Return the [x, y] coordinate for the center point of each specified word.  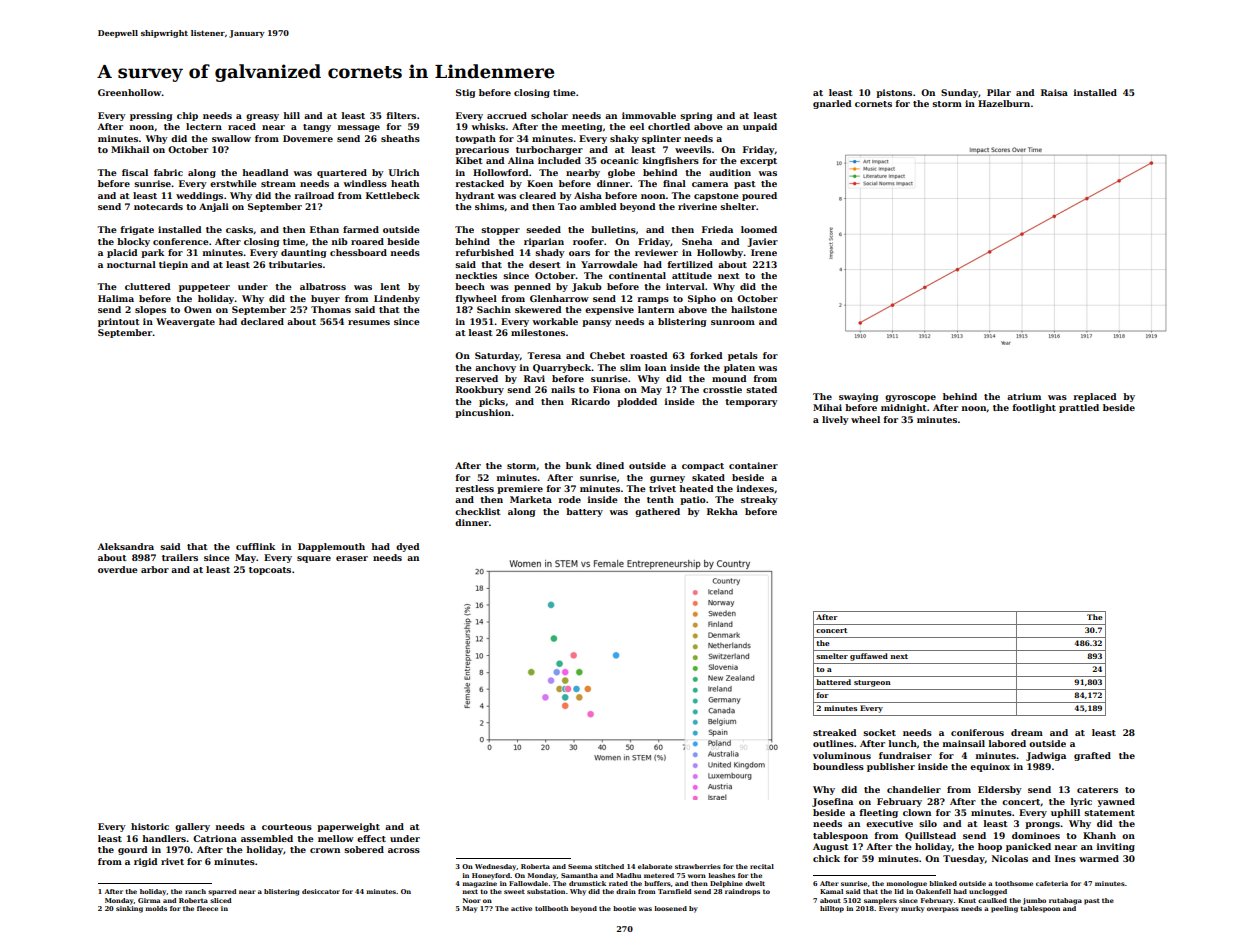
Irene [764, 252]
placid [122, 253]
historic [150, 826]
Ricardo [590, 401]
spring [696, 116]
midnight [904, 408]
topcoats [270, 571]
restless [474, 488]
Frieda [717, 229]
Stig [465, 93]
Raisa [1054, 92]
